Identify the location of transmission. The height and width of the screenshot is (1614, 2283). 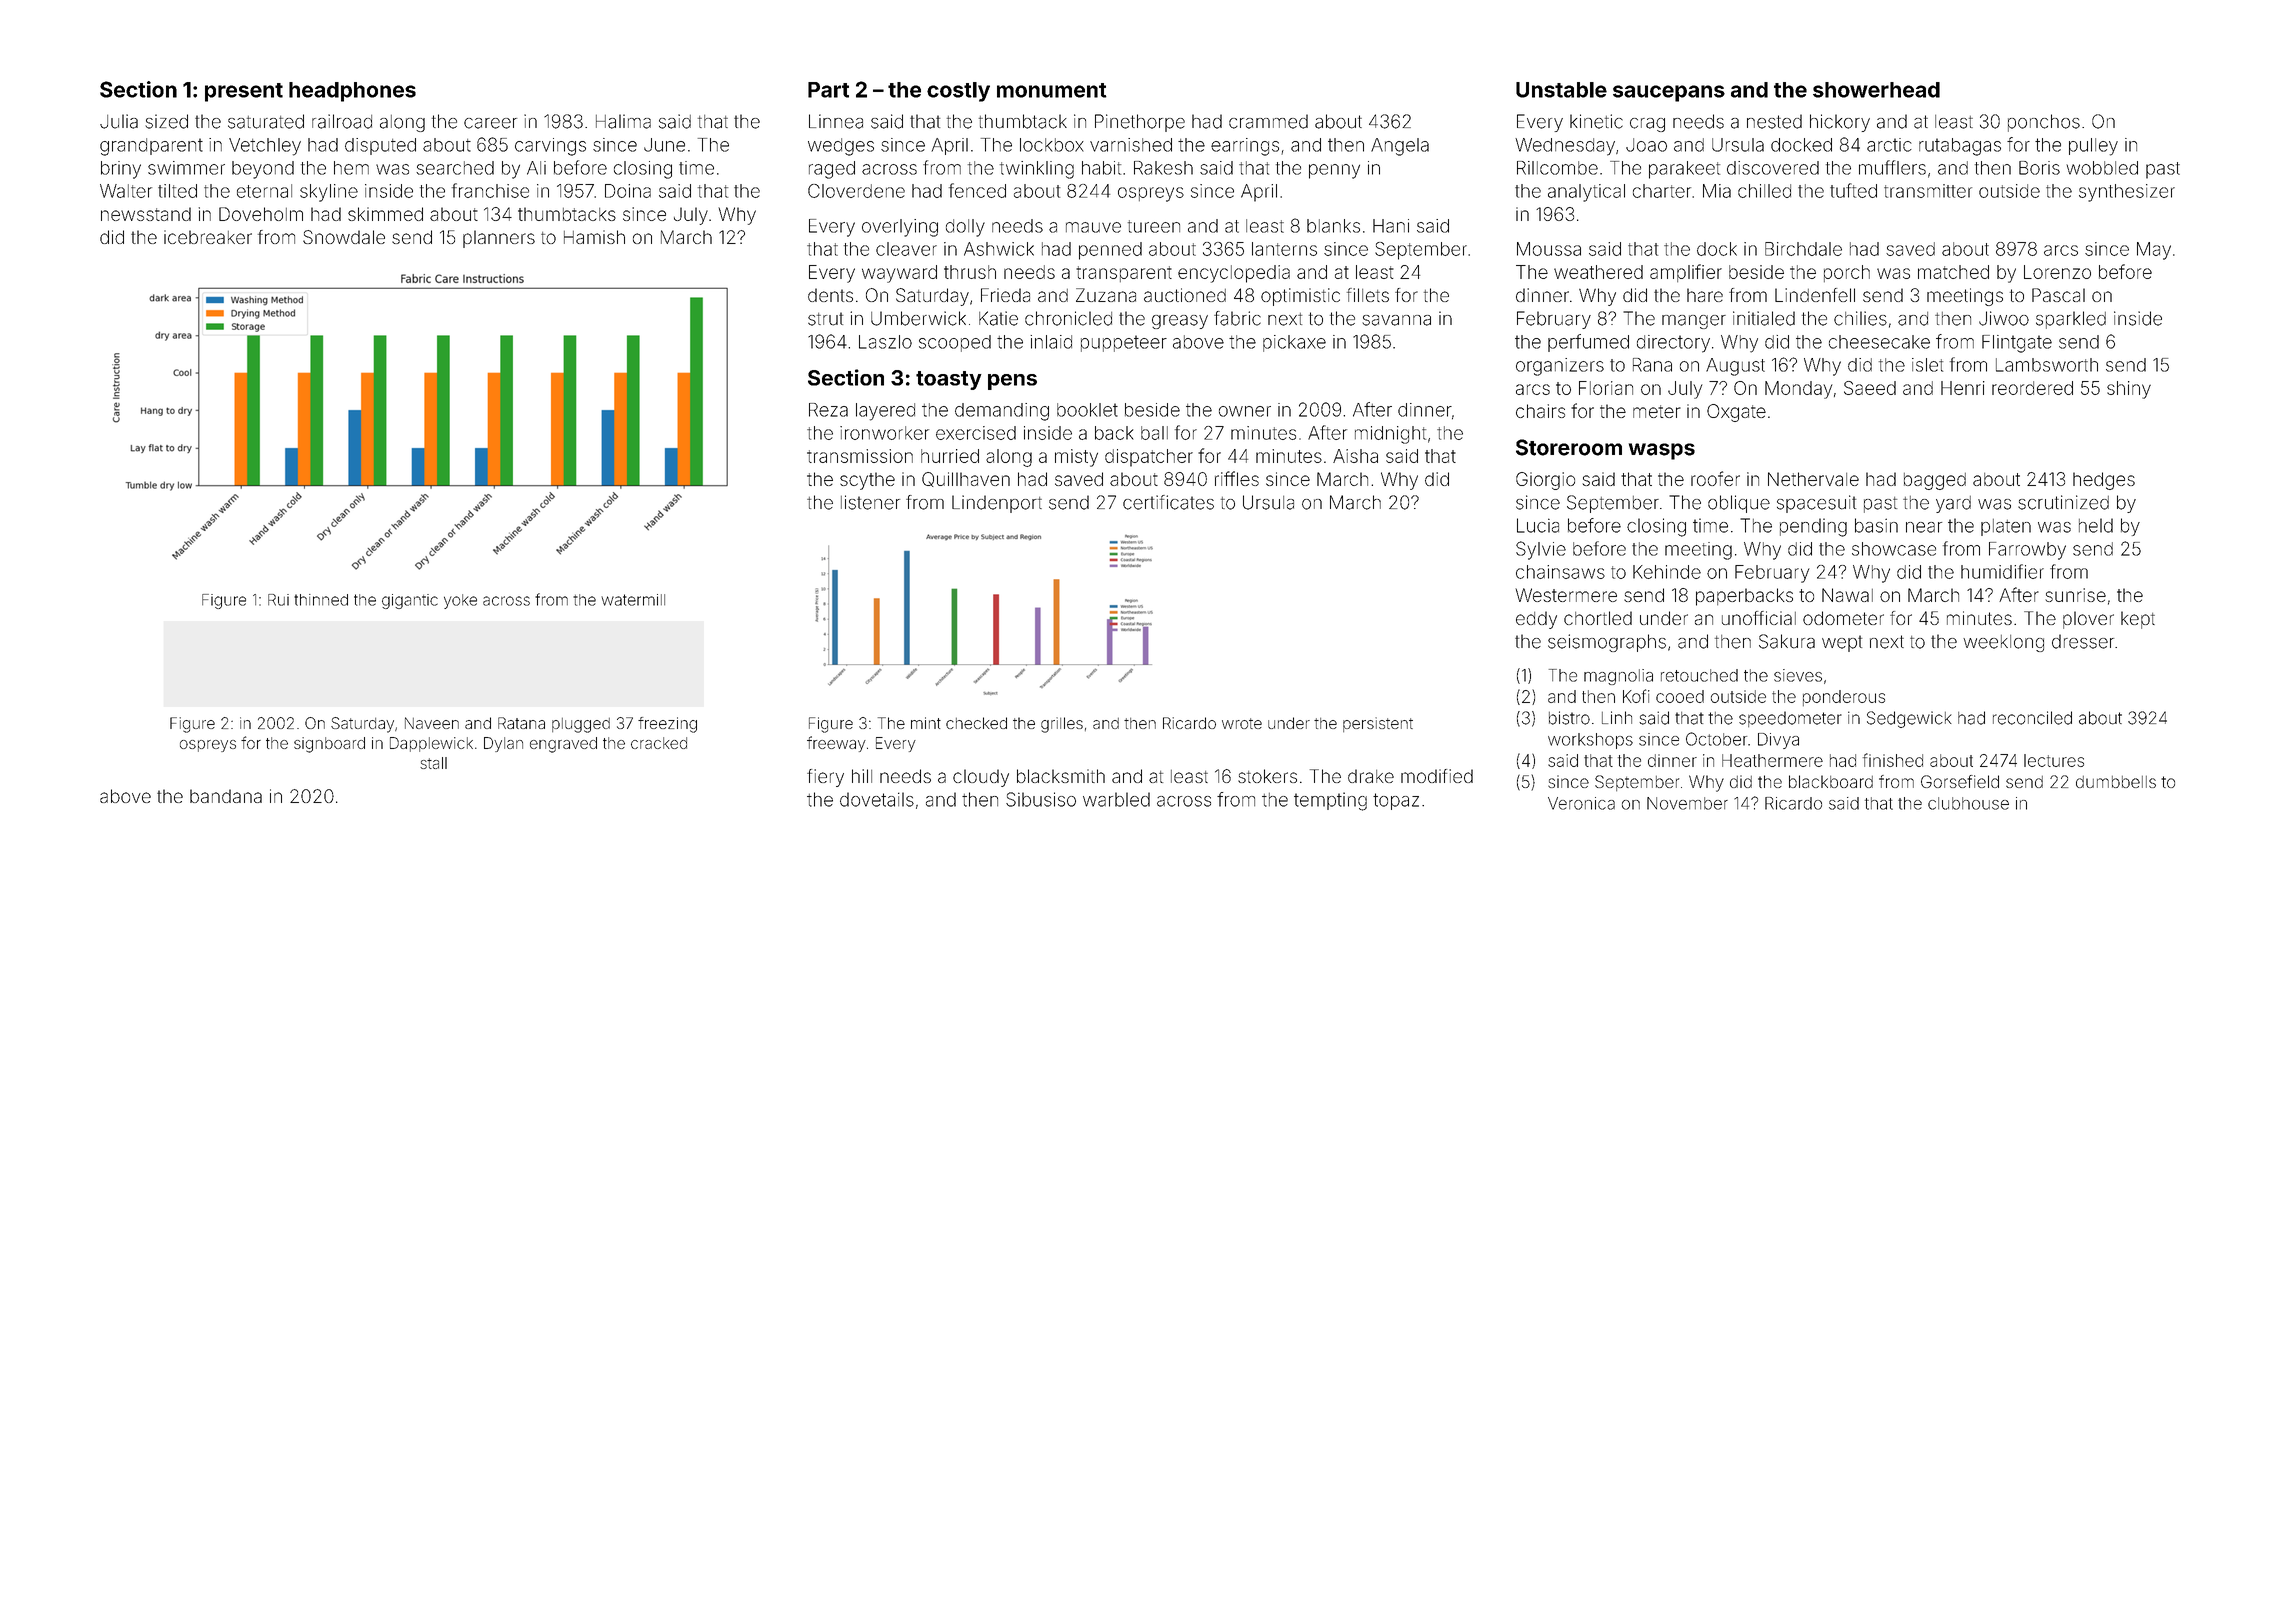
(860, 456).
